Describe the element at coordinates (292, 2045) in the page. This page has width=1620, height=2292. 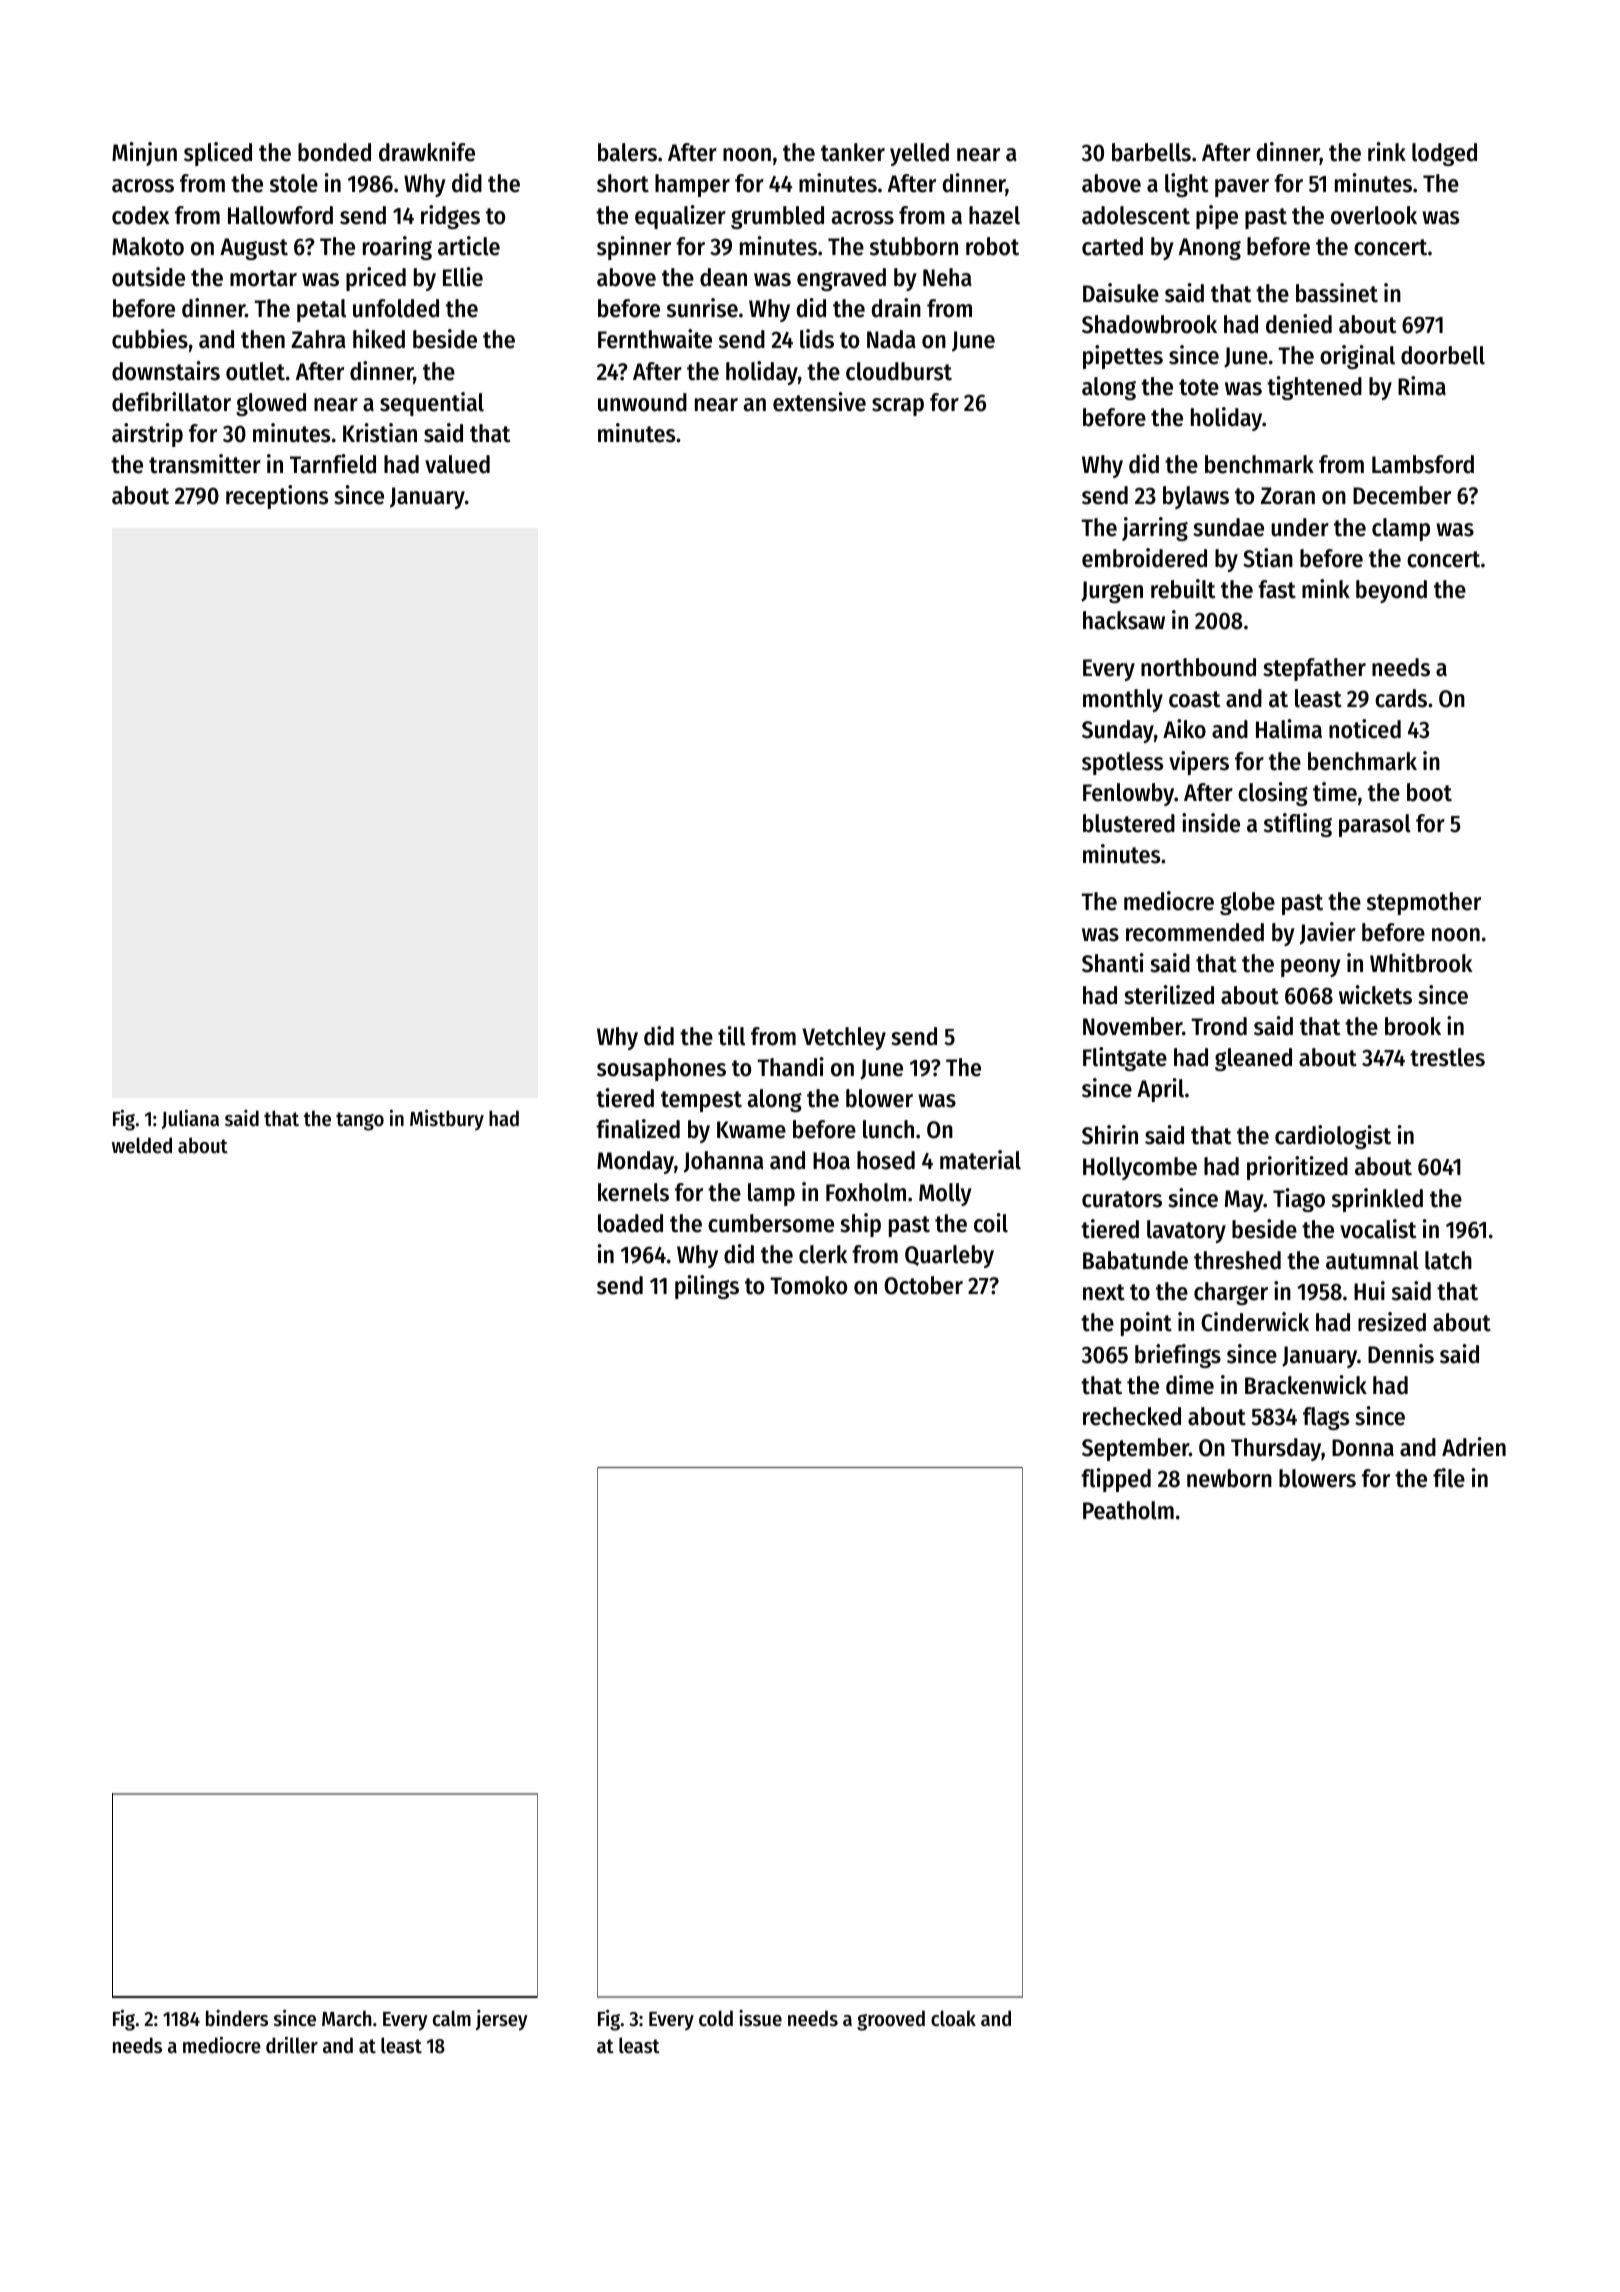
I see `driller` at that location.
